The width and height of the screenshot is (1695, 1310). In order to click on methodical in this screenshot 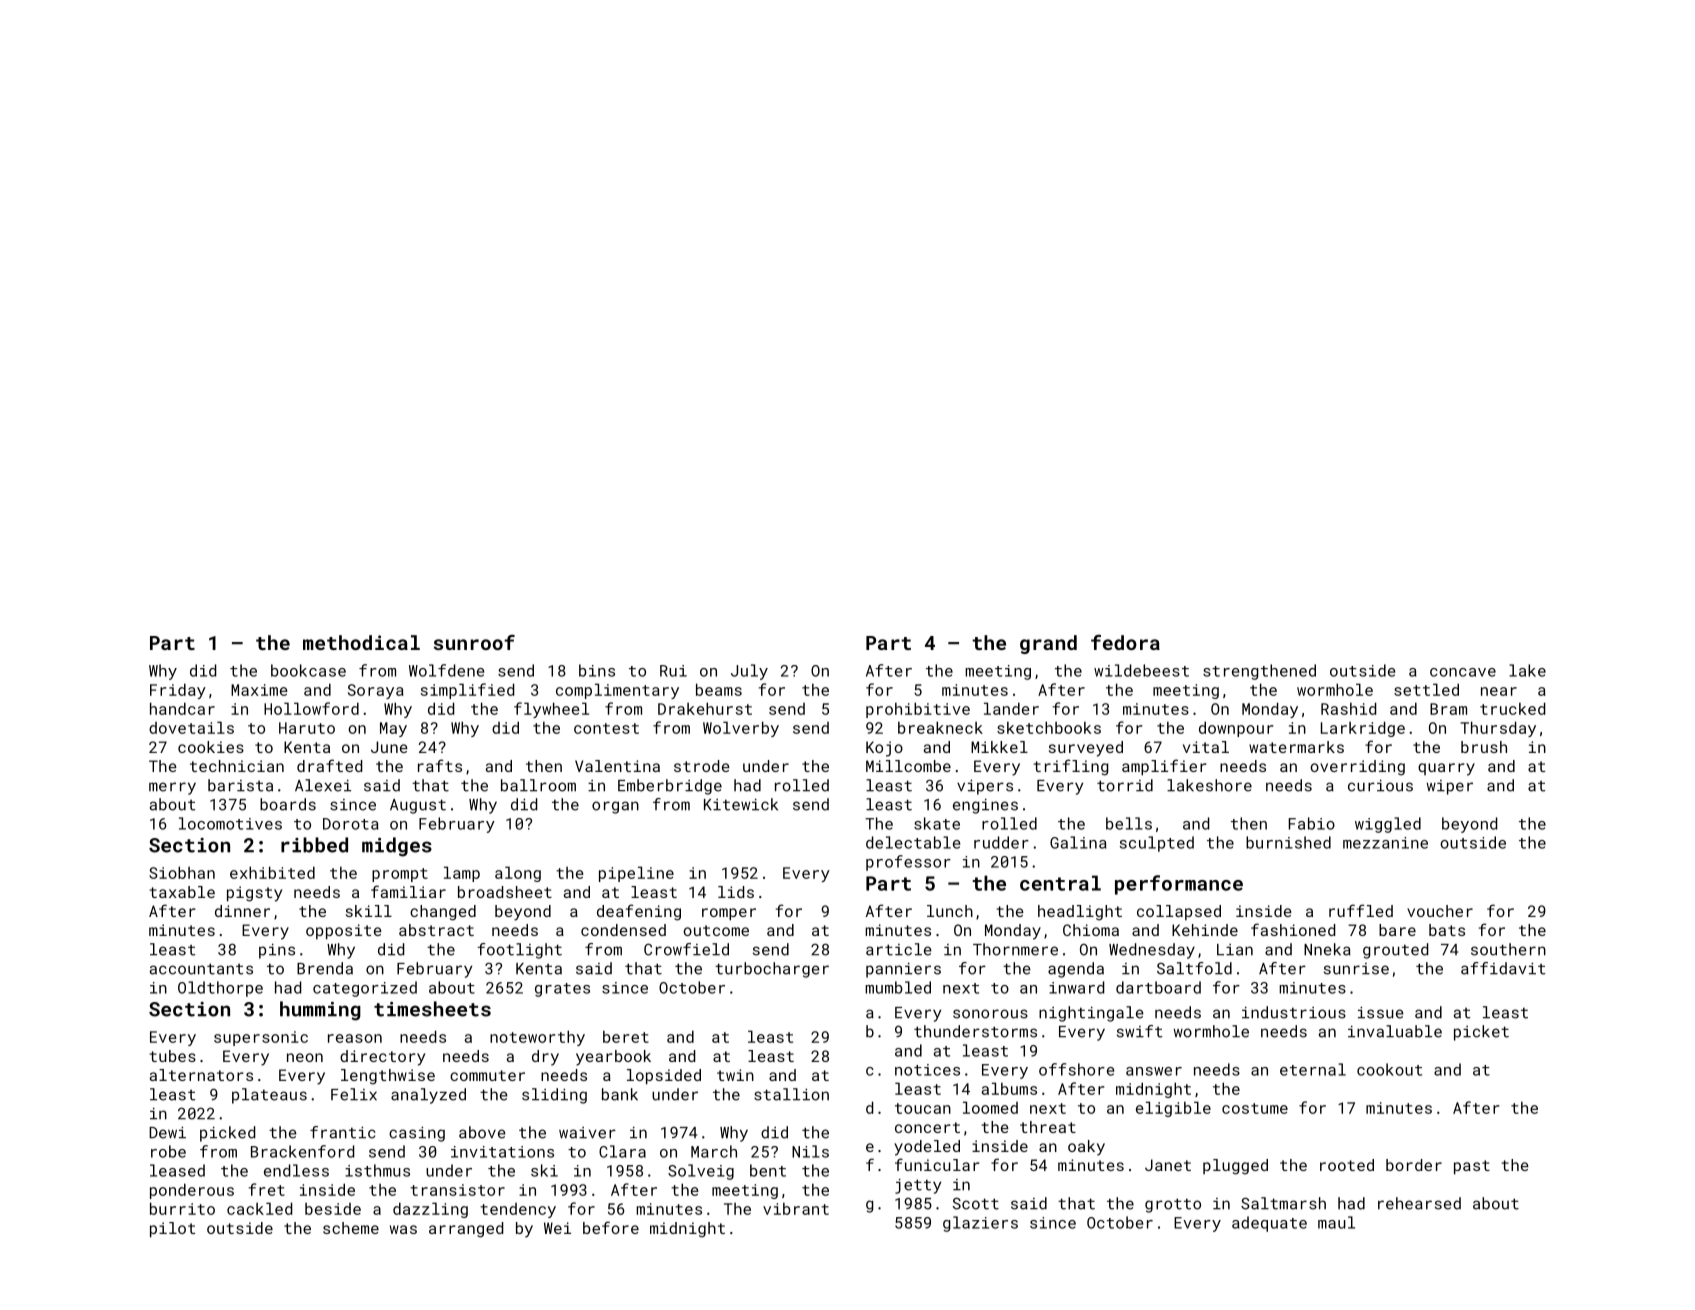, I will do `click(361, 642)`.
